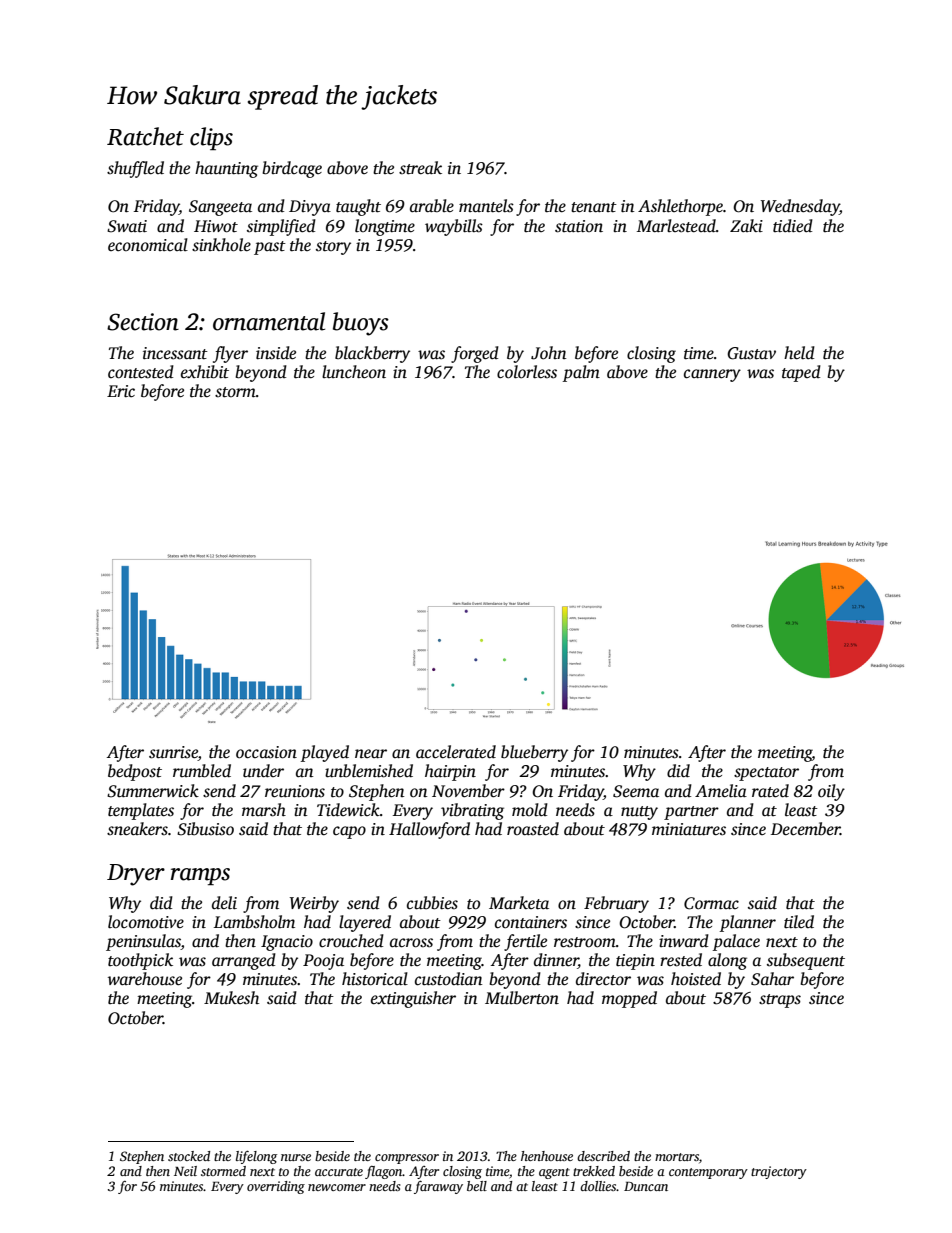  What do you see at coordinates (145, 136) in the document?
I see `Ratchet` at bounding box center [145, 136].
